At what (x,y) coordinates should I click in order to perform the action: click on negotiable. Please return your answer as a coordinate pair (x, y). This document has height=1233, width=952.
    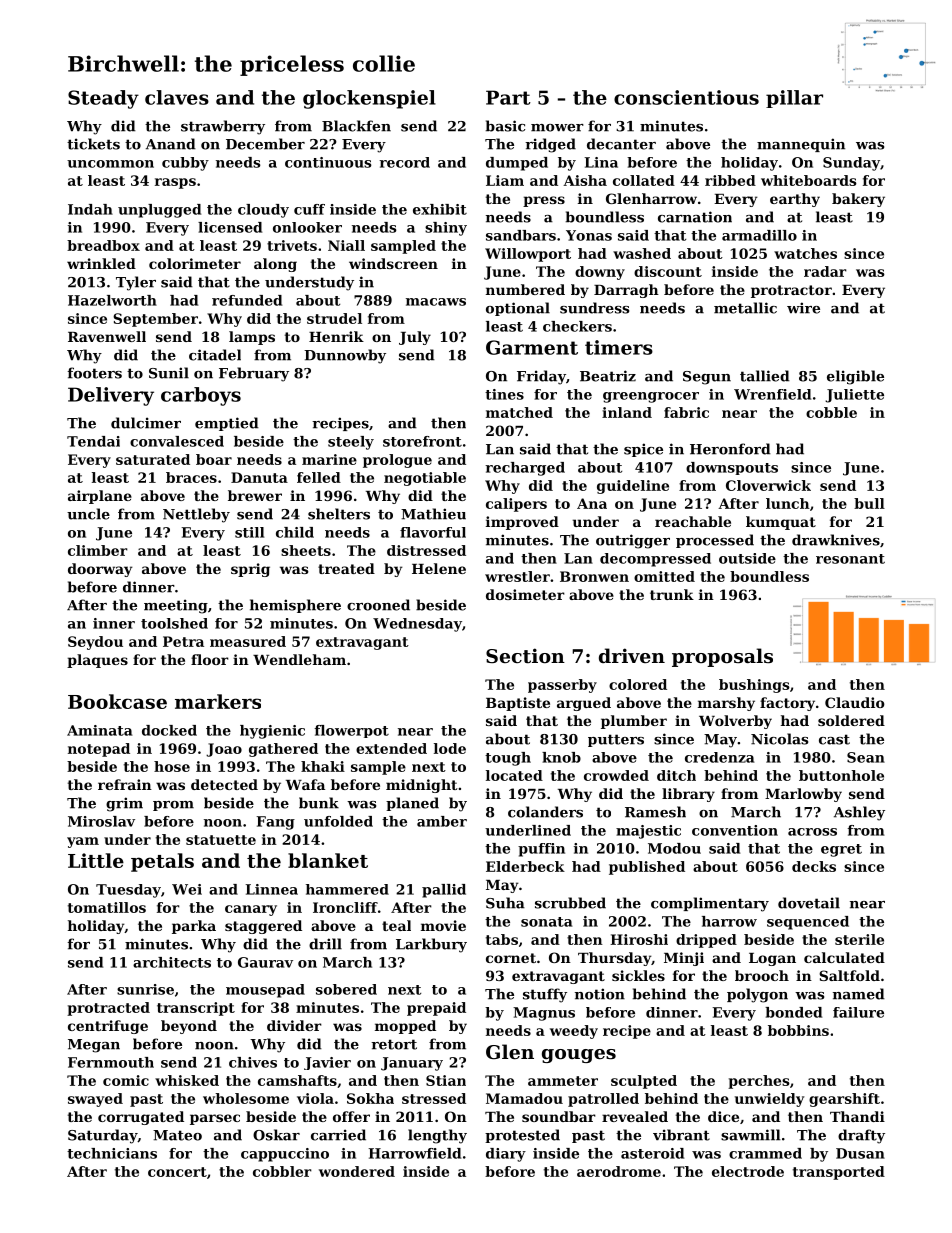
    Looking at the image, I should click on (425, 479).
